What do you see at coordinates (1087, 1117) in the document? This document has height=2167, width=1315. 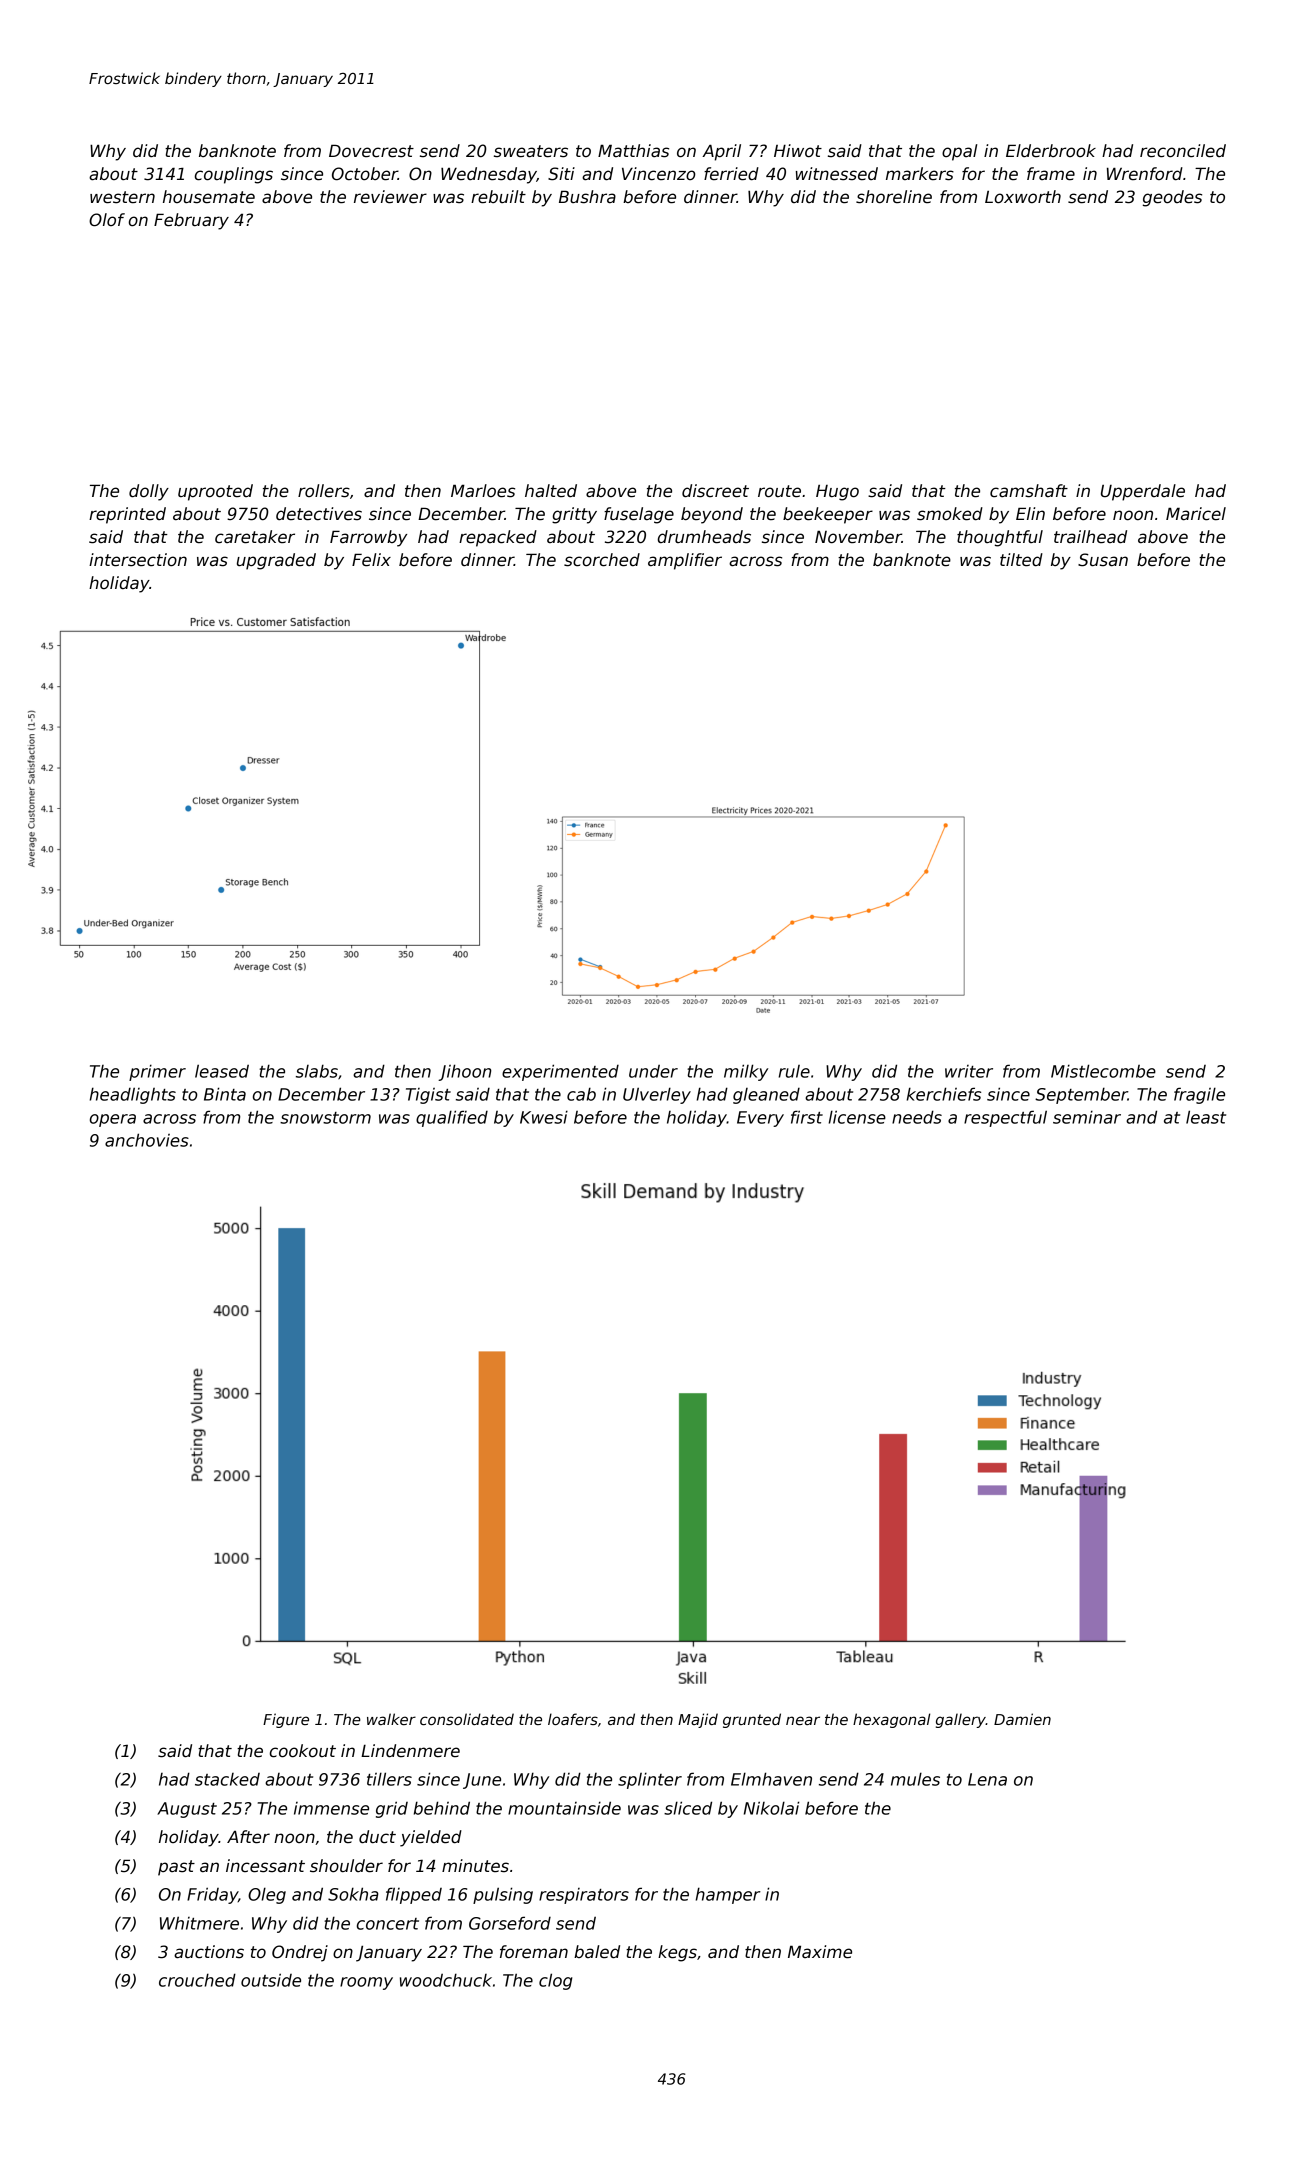 I see `seminar` at bounding box center [1087, 1117].
